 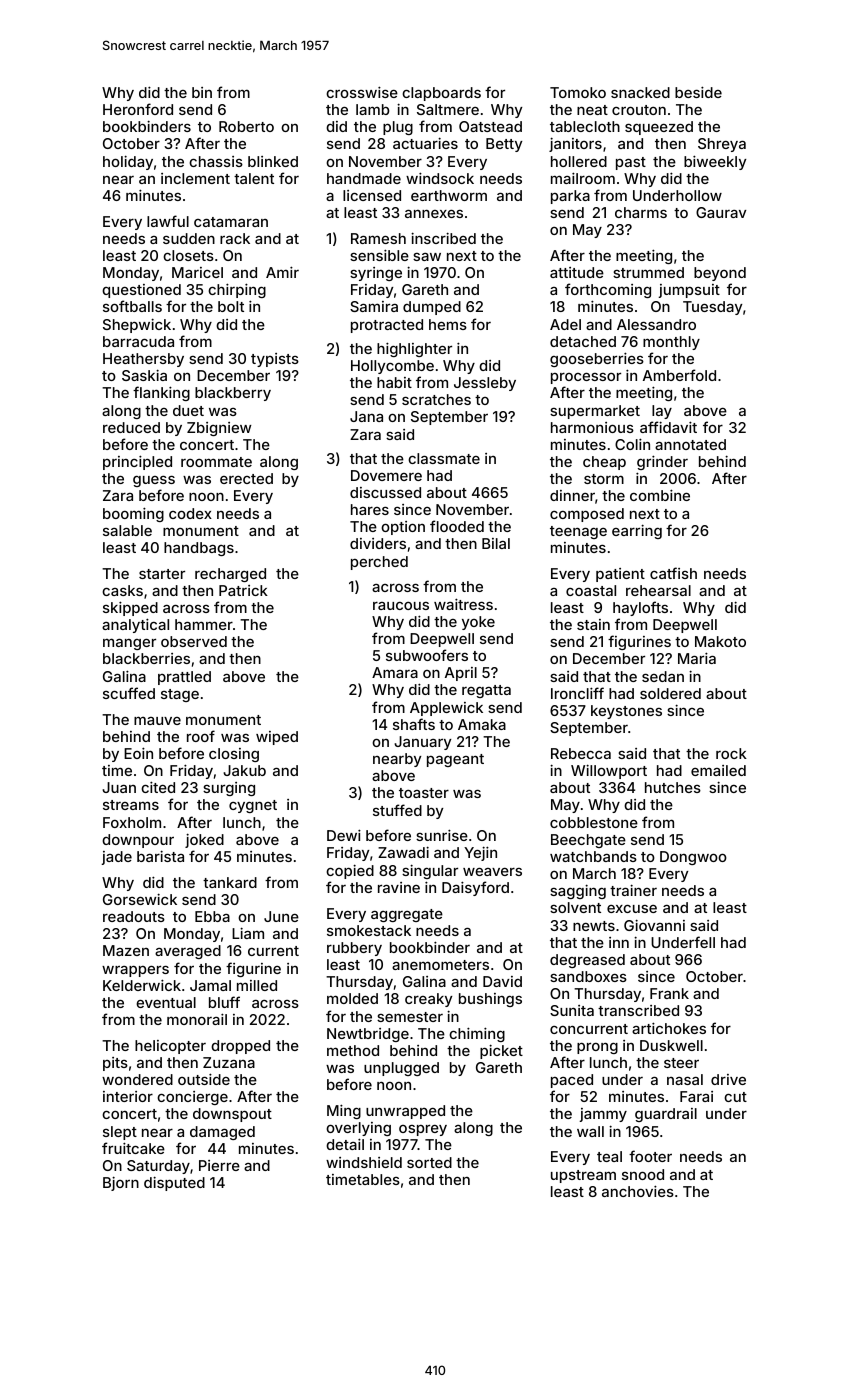 What do you see at coordinates (597, 359) in the screenshot?
I see `gooseberries` at bounding box center [597, 359].
